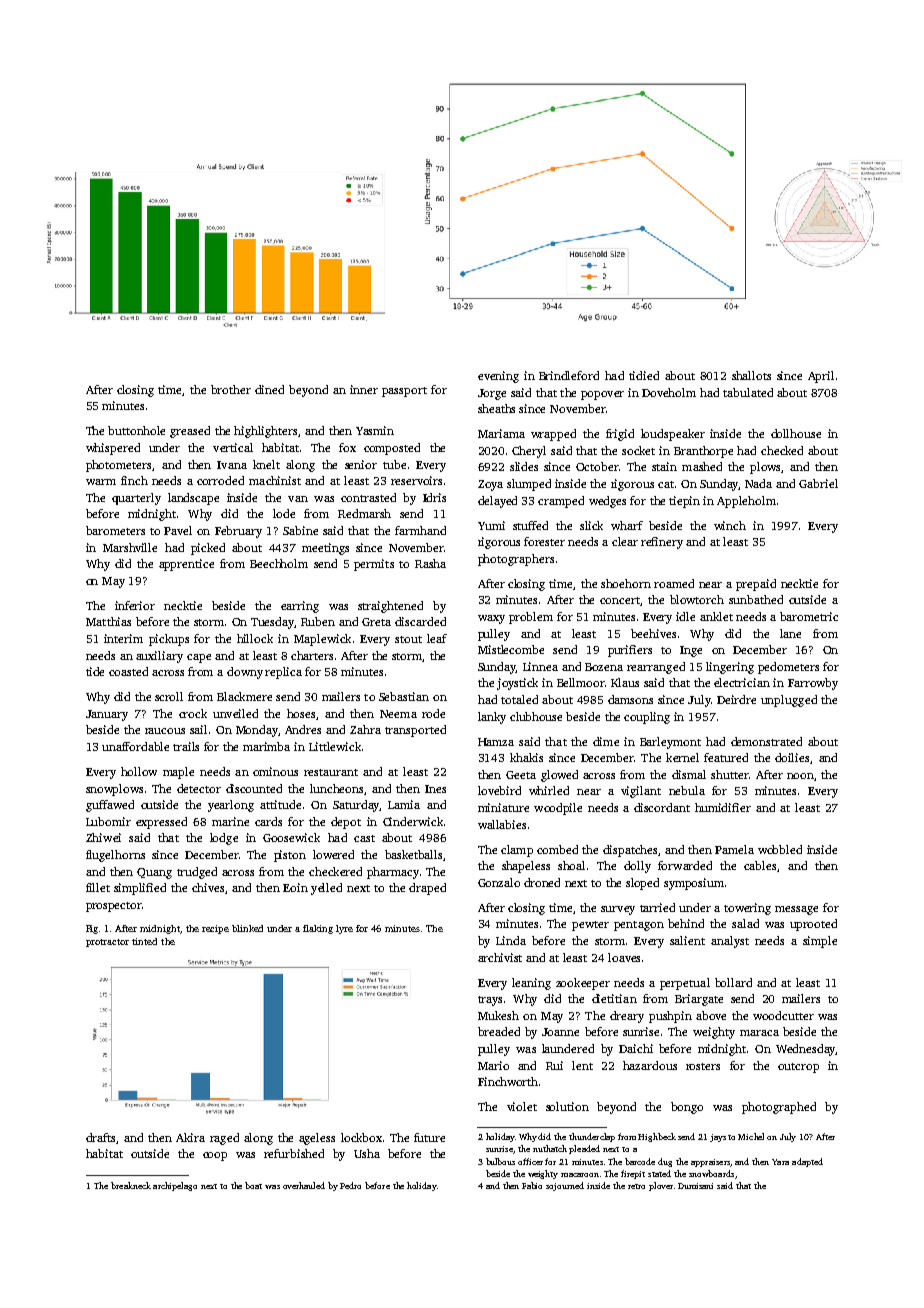  What do you see at coordinates (490, 1001) in the screenshot?
I see `trays` at bounding box center [490, 1001].
